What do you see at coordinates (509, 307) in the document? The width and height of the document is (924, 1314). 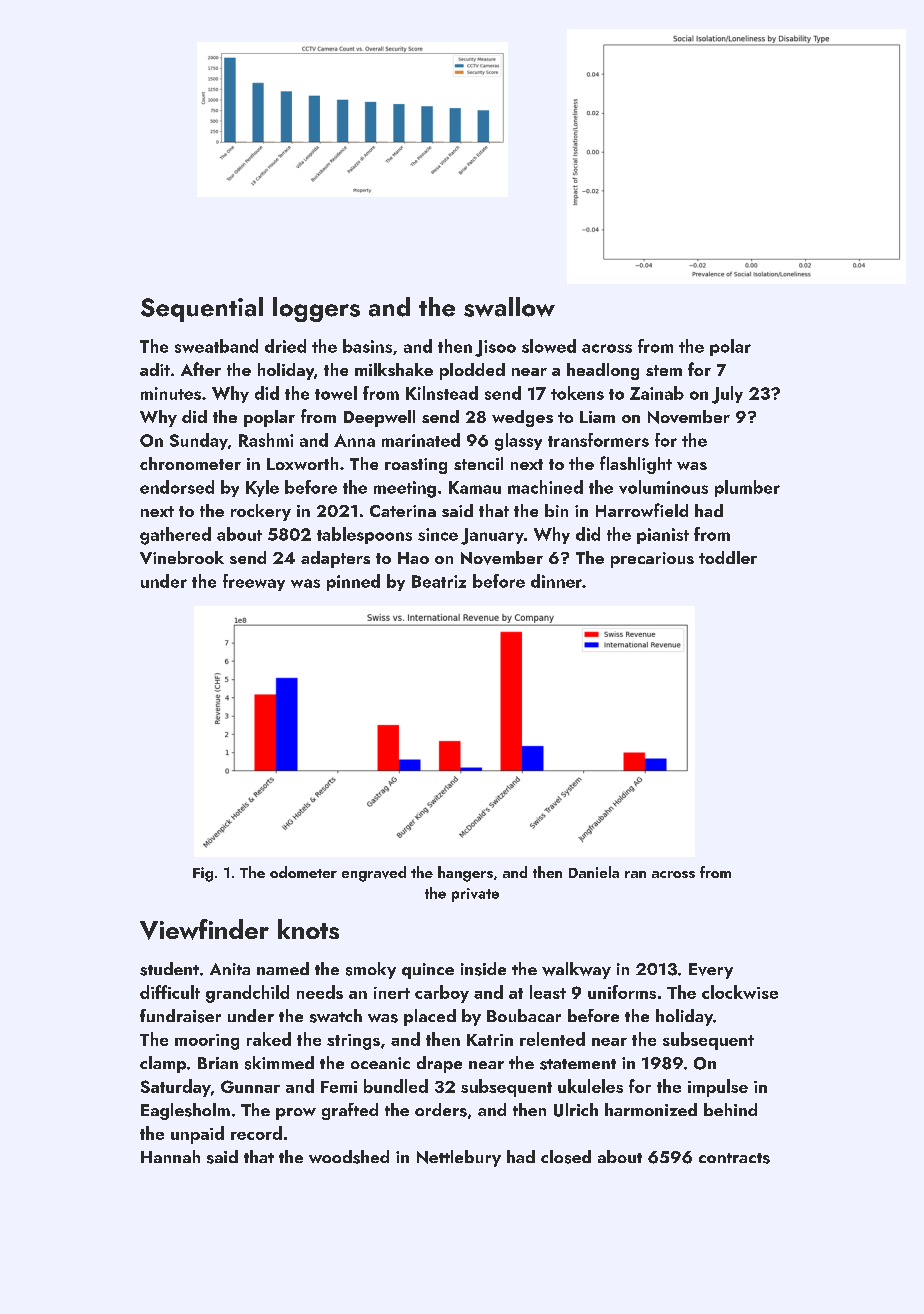 I see `swallow` at bounding box center [509, 307].
